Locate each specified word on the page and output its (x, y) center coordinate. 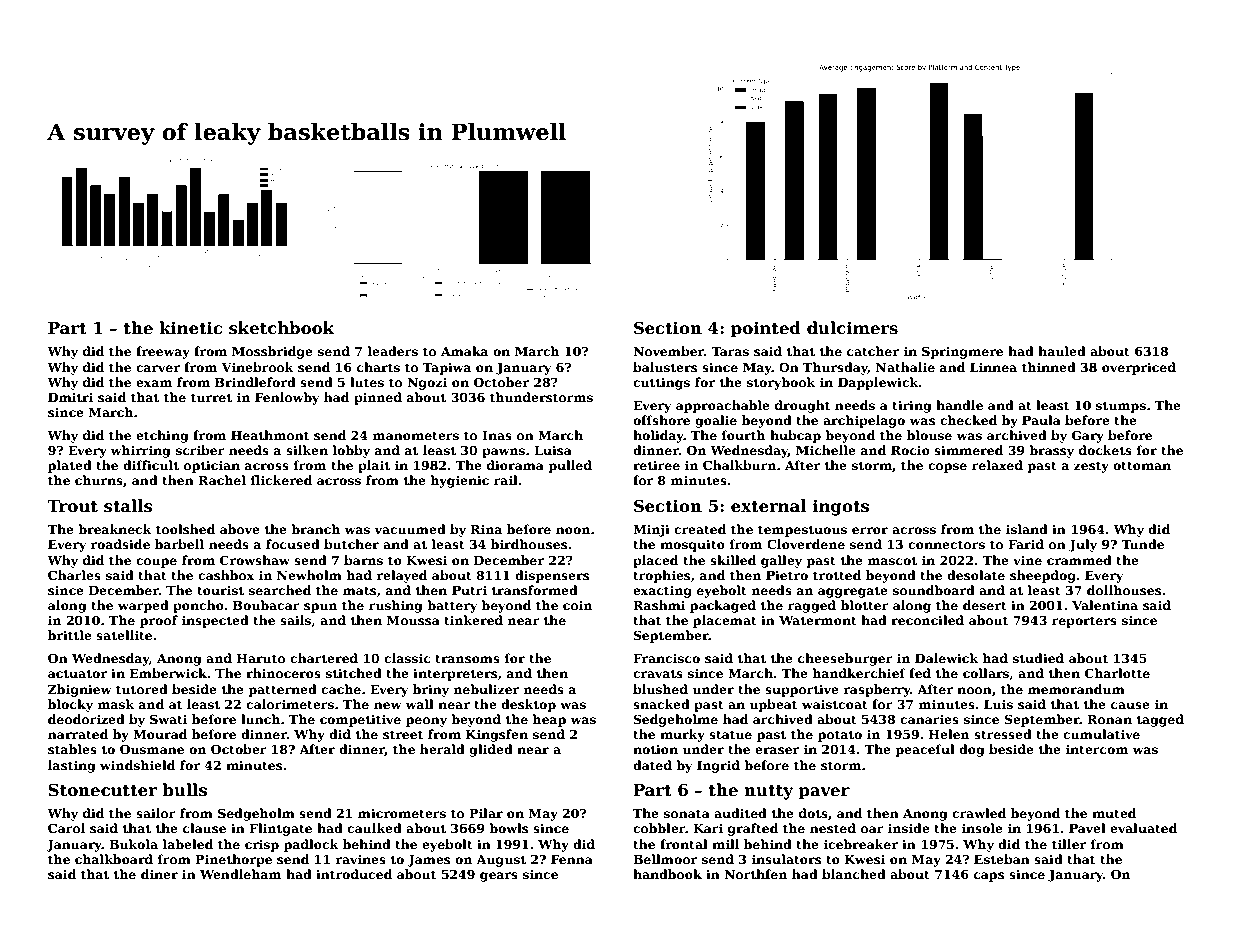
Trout (73, 506)
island (1027, 529)
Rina (486, 529)
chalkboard (114, 859)
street (403, 734)
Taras (730, 351)
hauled (1062, 351)
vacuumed (410, 529)
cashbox (226, 575)
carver (158, 368)
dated (652, 765)
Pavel (1087, 828)
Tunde (1142, 544)
